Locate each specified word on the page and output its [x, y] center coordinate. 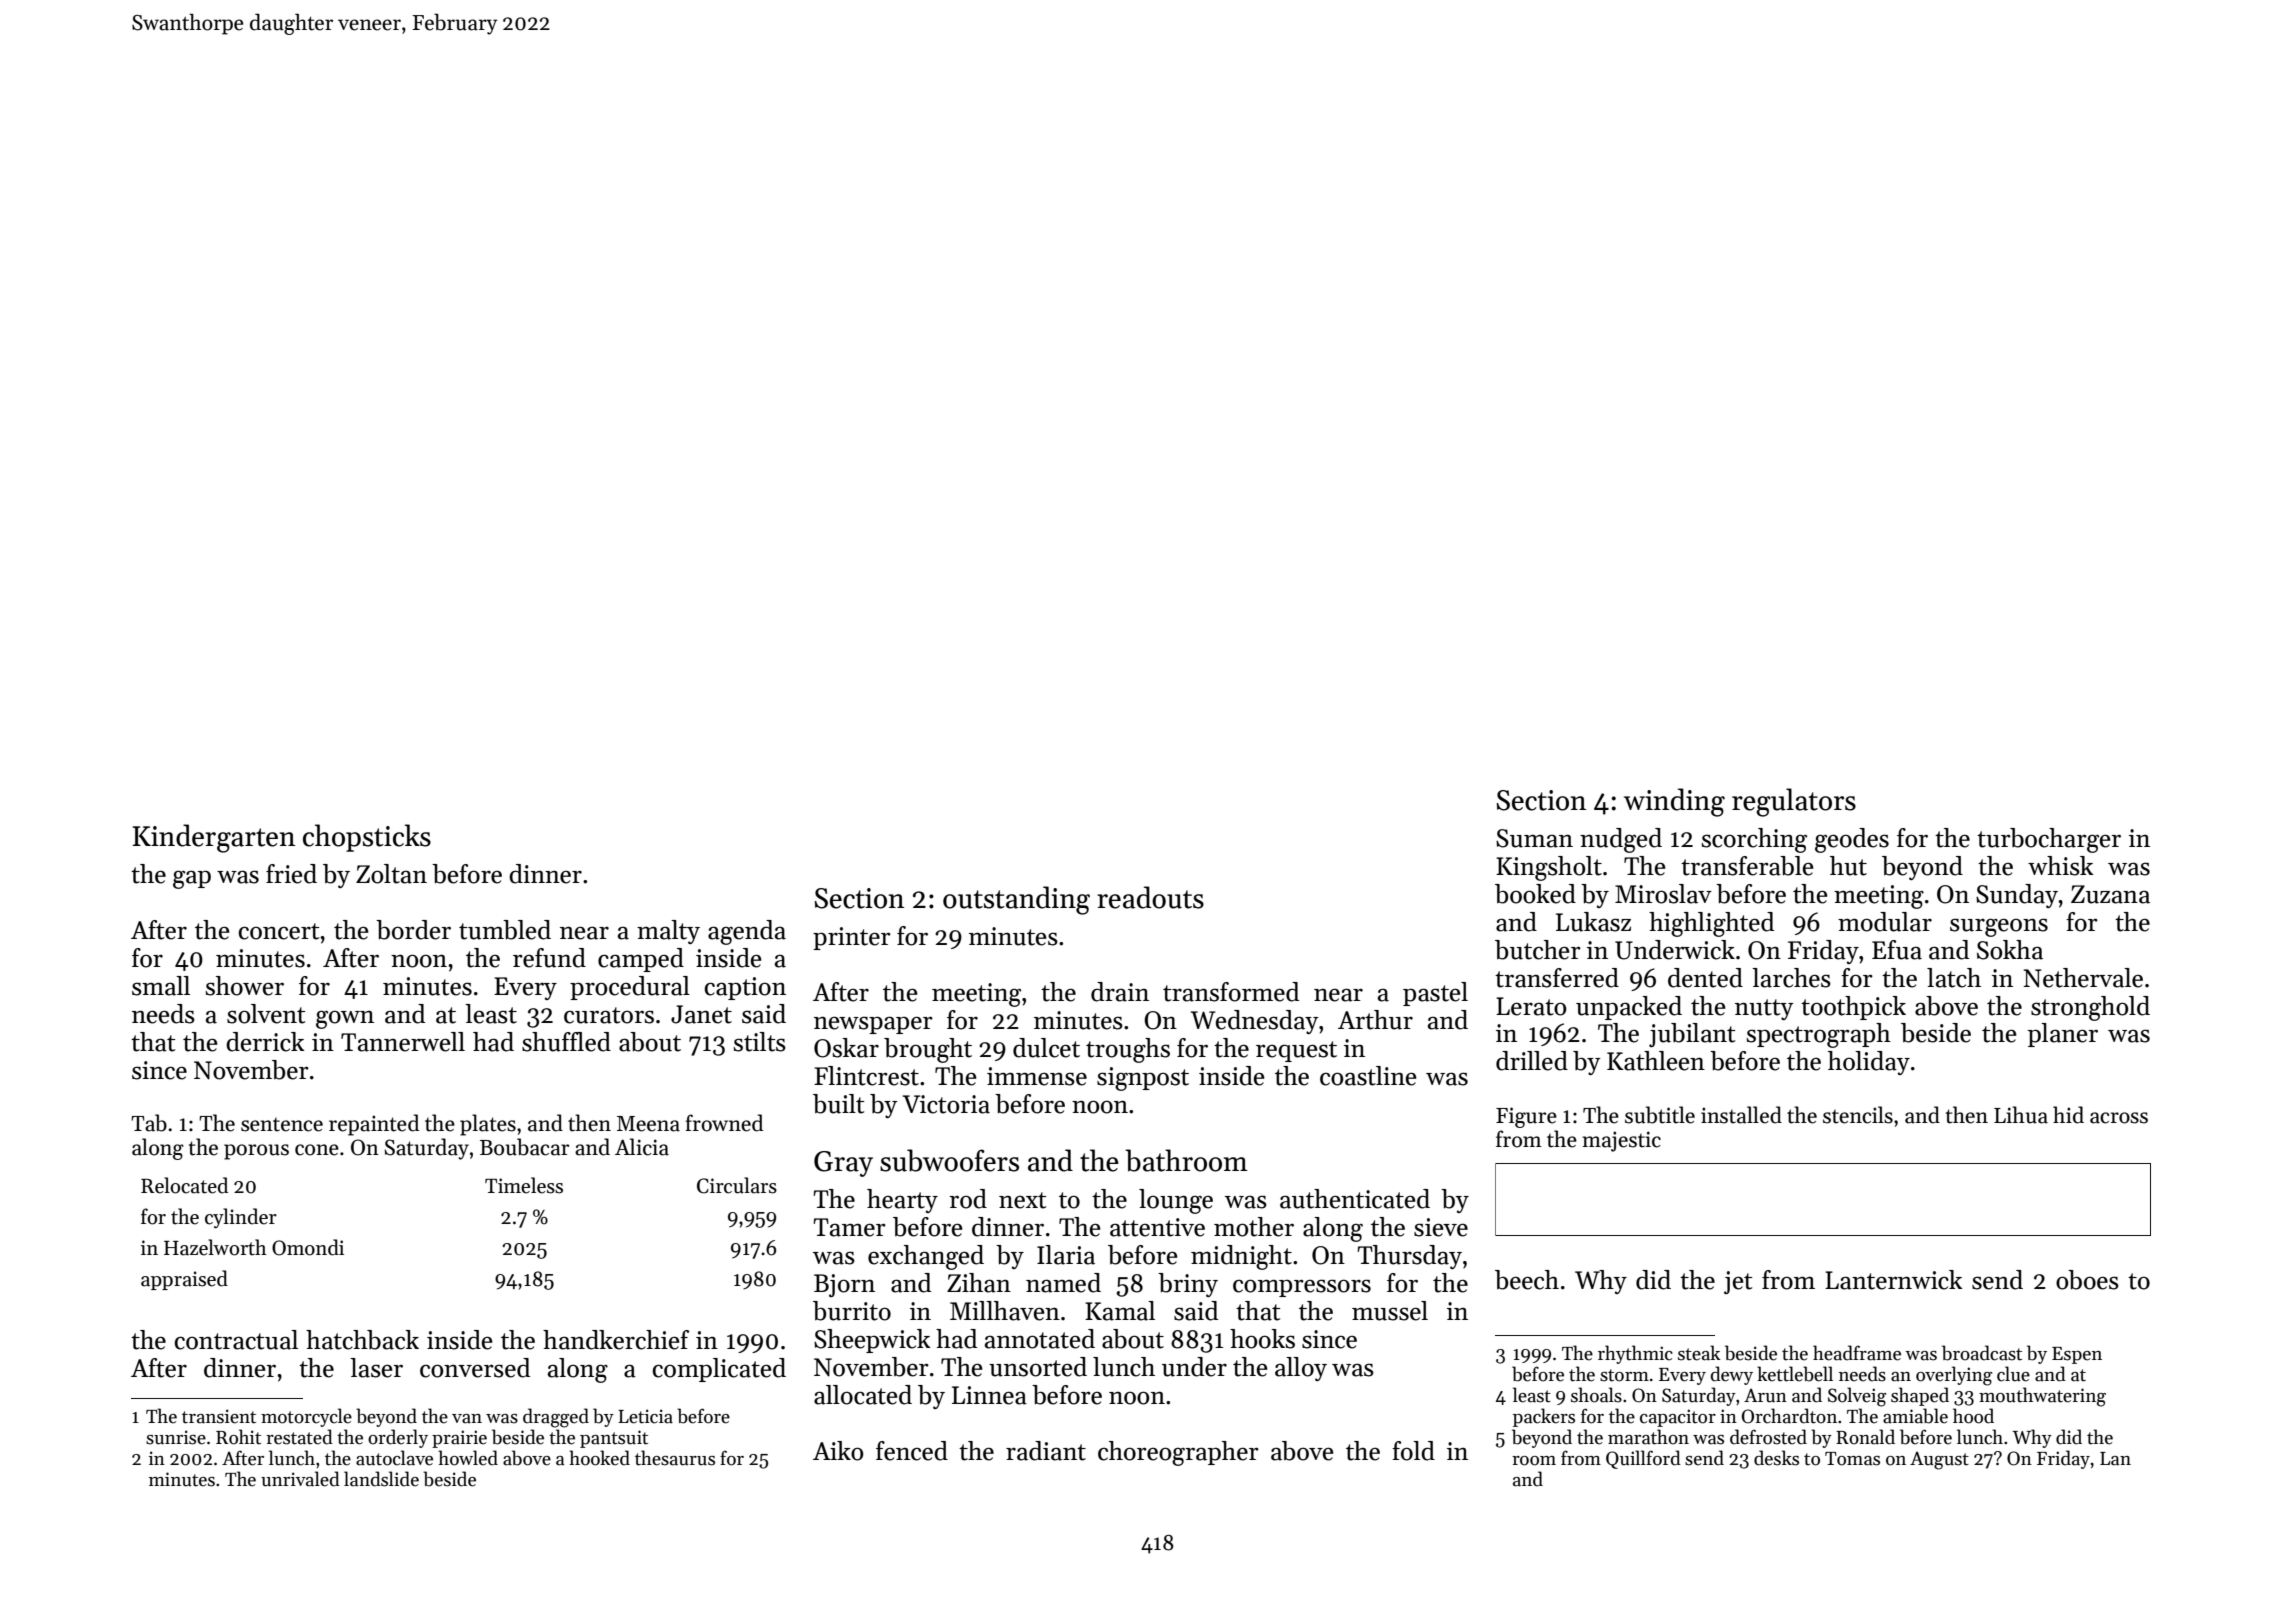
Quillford [1643, 1459]
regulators [1794, 802]
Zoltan [391, 874]
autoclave [394, 1458]
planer [2063, 1035]
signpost [1143, 1079]
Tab [149, 1123]
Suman [1534, 838]
